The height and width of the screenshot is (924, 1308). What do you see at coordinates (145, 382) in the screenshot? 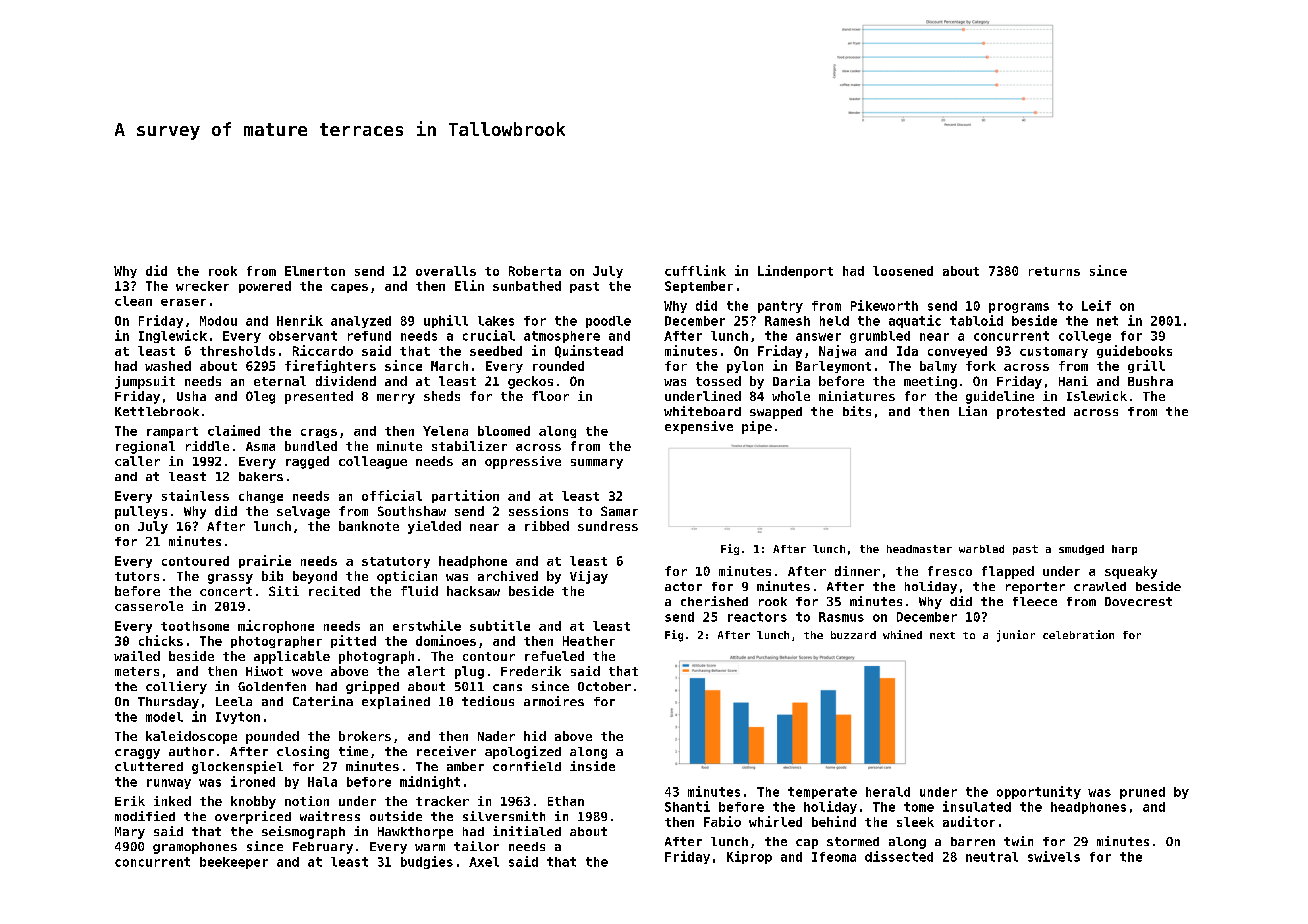
I see `jumpsuit` at bounding box center [145, 382].
